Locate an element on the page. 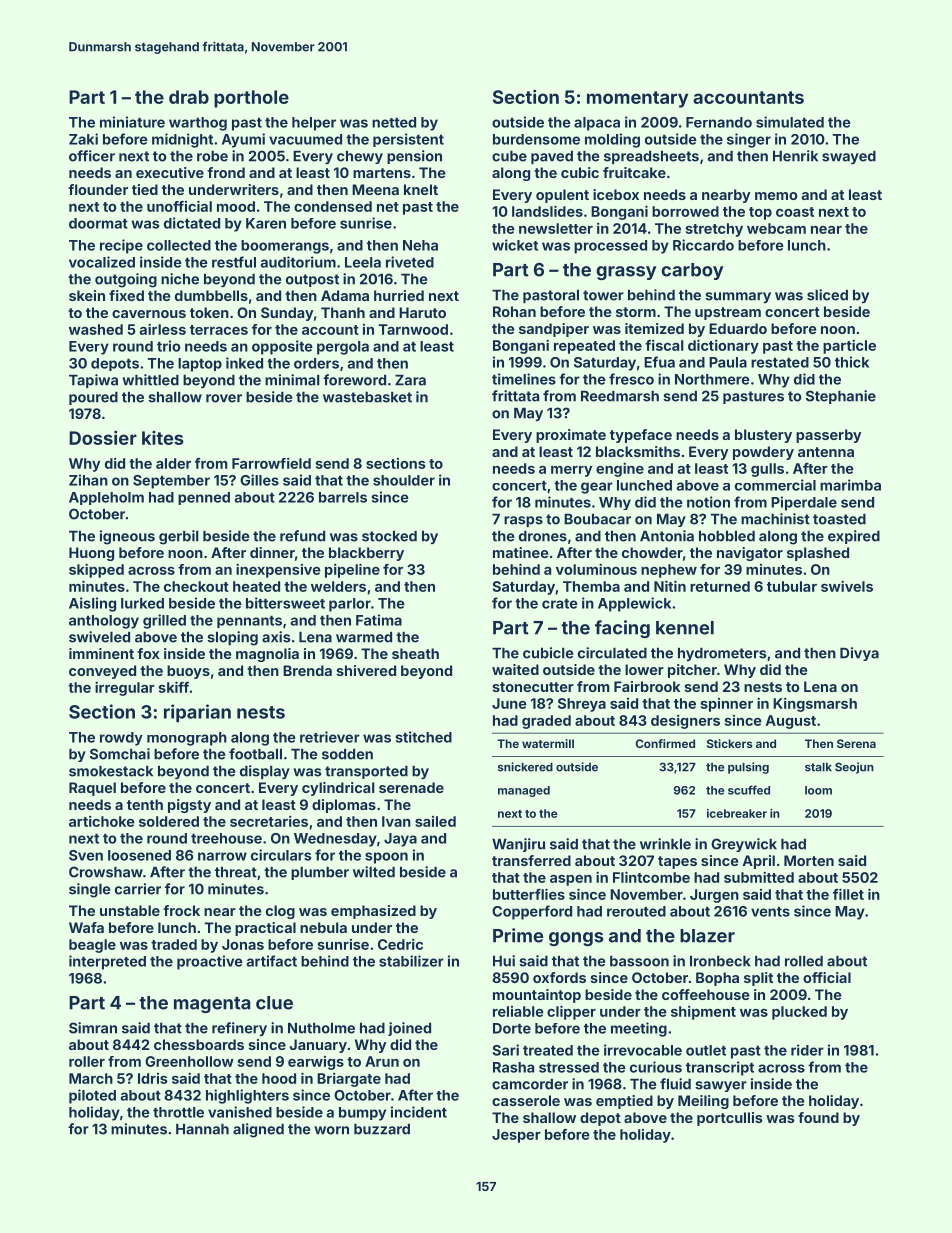  restated is located at coordinates (780, 362).
